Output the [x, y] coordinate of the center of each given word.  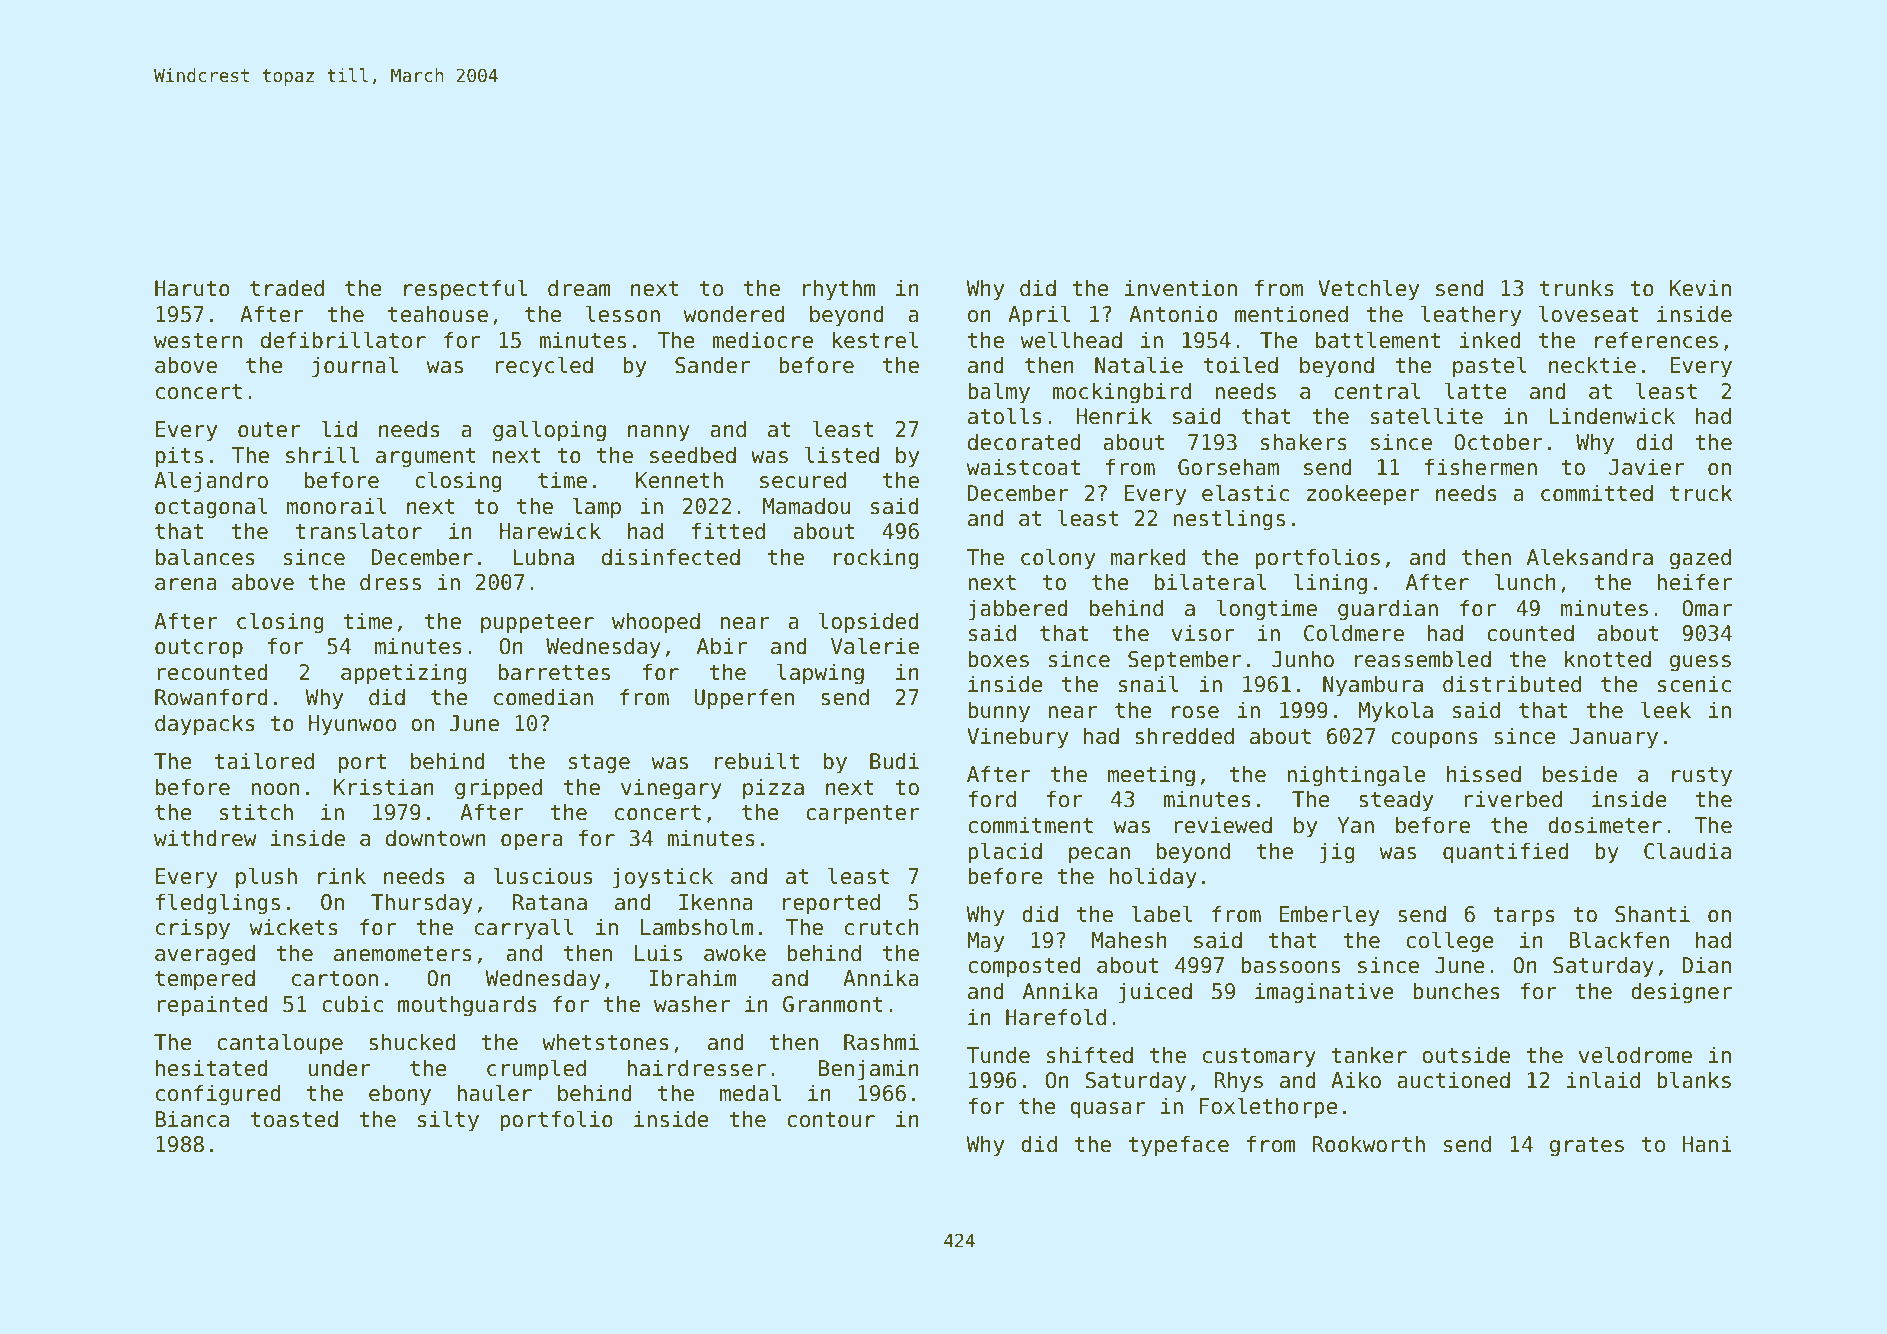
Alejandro [211, 482]
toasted [294, 1119]
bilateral [1211, 582]
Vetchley [1368, 290]
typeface [1178, 1146]
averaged [205, 955]
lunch [1525, 582]
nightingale [1356, 776]
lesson [623, 314]
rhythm [839, 290]
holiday [1153, 878]
